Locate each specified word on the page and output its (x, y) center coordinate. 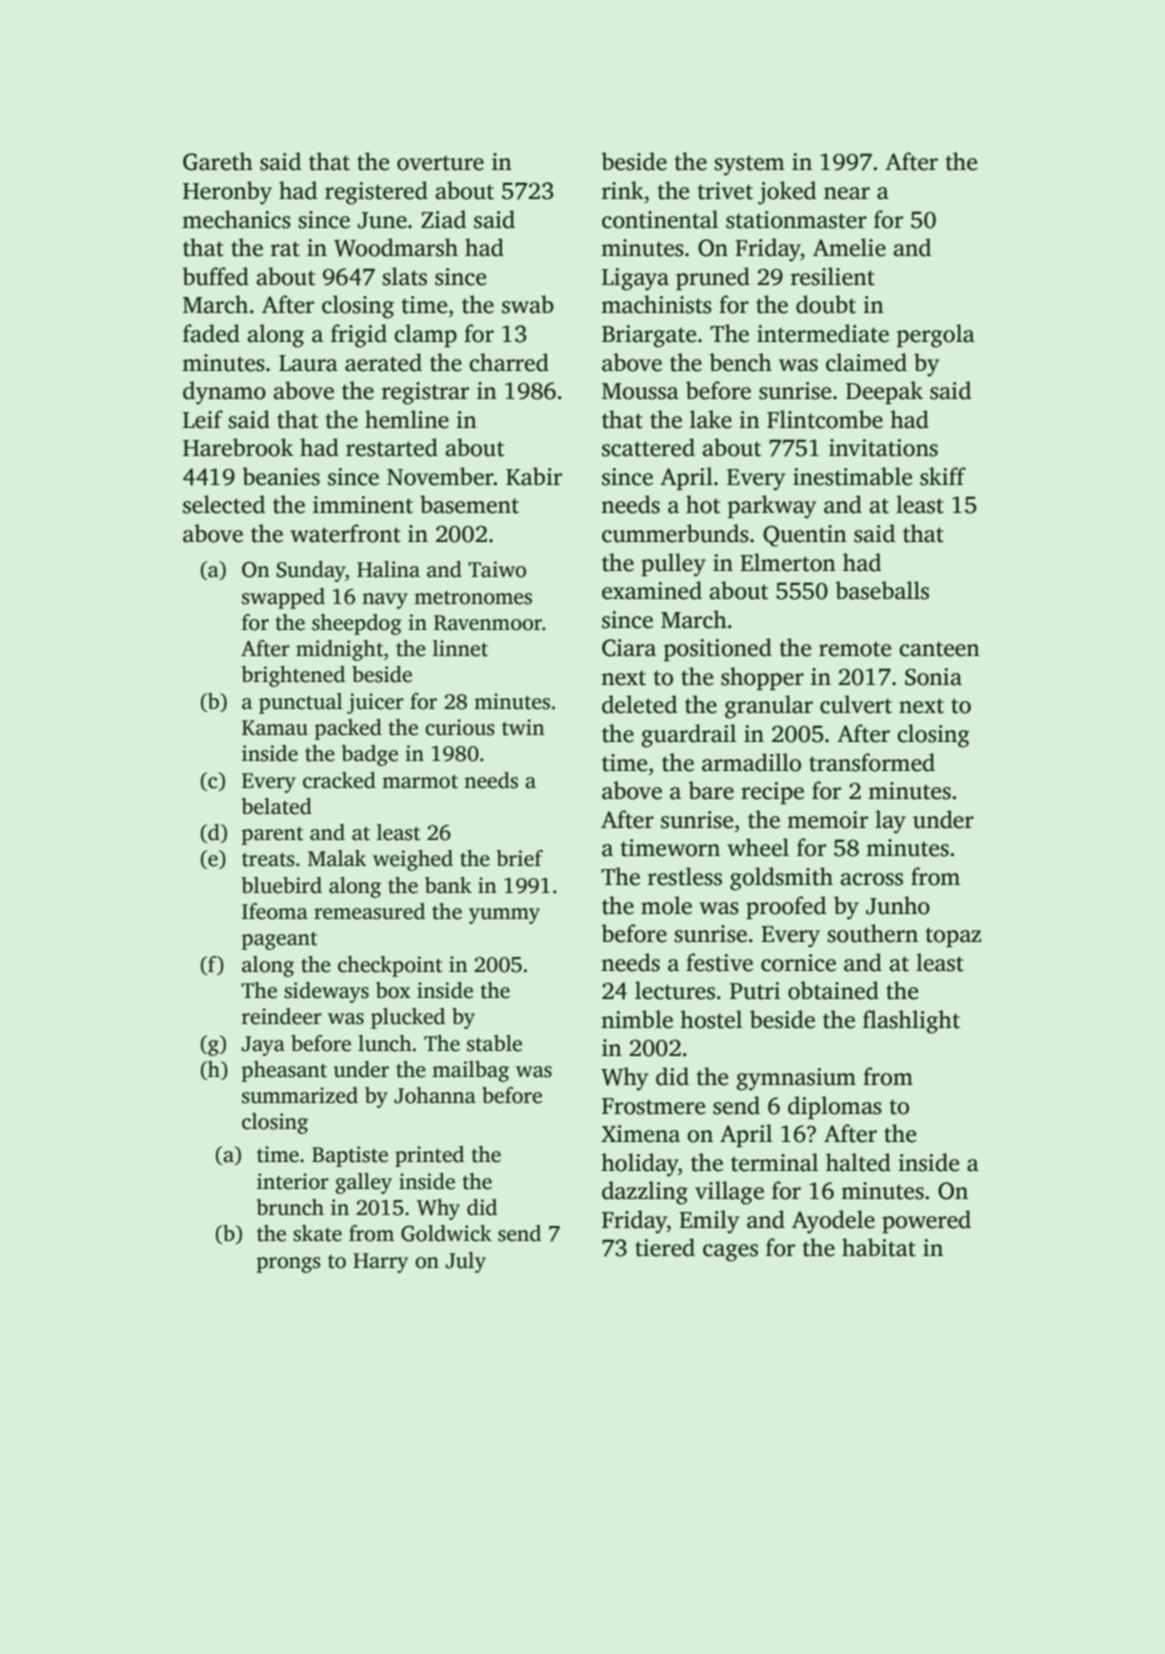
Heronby (227, 193)
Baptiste (350, 1156)
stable (494, 1043)
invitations (883, 448)
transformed (872, 762)
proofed (786, 907)
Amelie (849, 247)
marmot (420, 782)
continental (660, 219)
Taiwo (497, 569)
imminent (363, 505)
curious (460, 727)
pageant (279, 941)
